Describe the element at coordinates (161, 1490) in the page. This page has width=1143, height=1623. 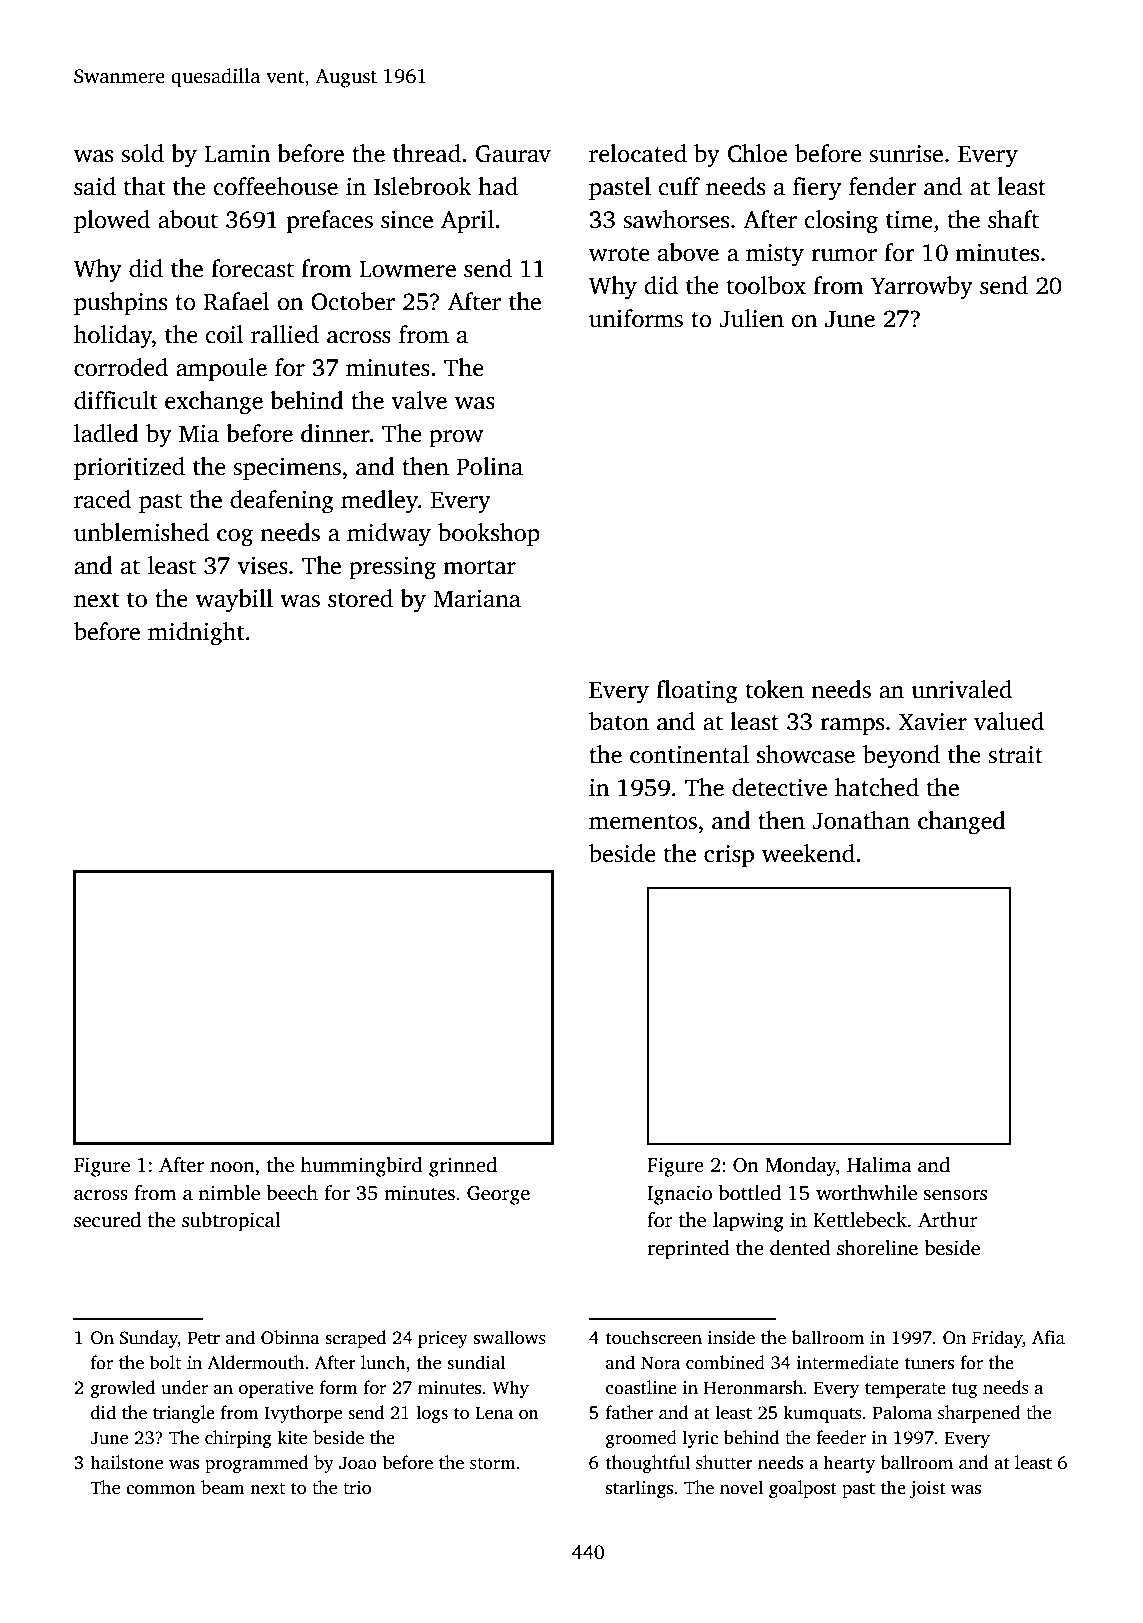
I see `common` at that location.
